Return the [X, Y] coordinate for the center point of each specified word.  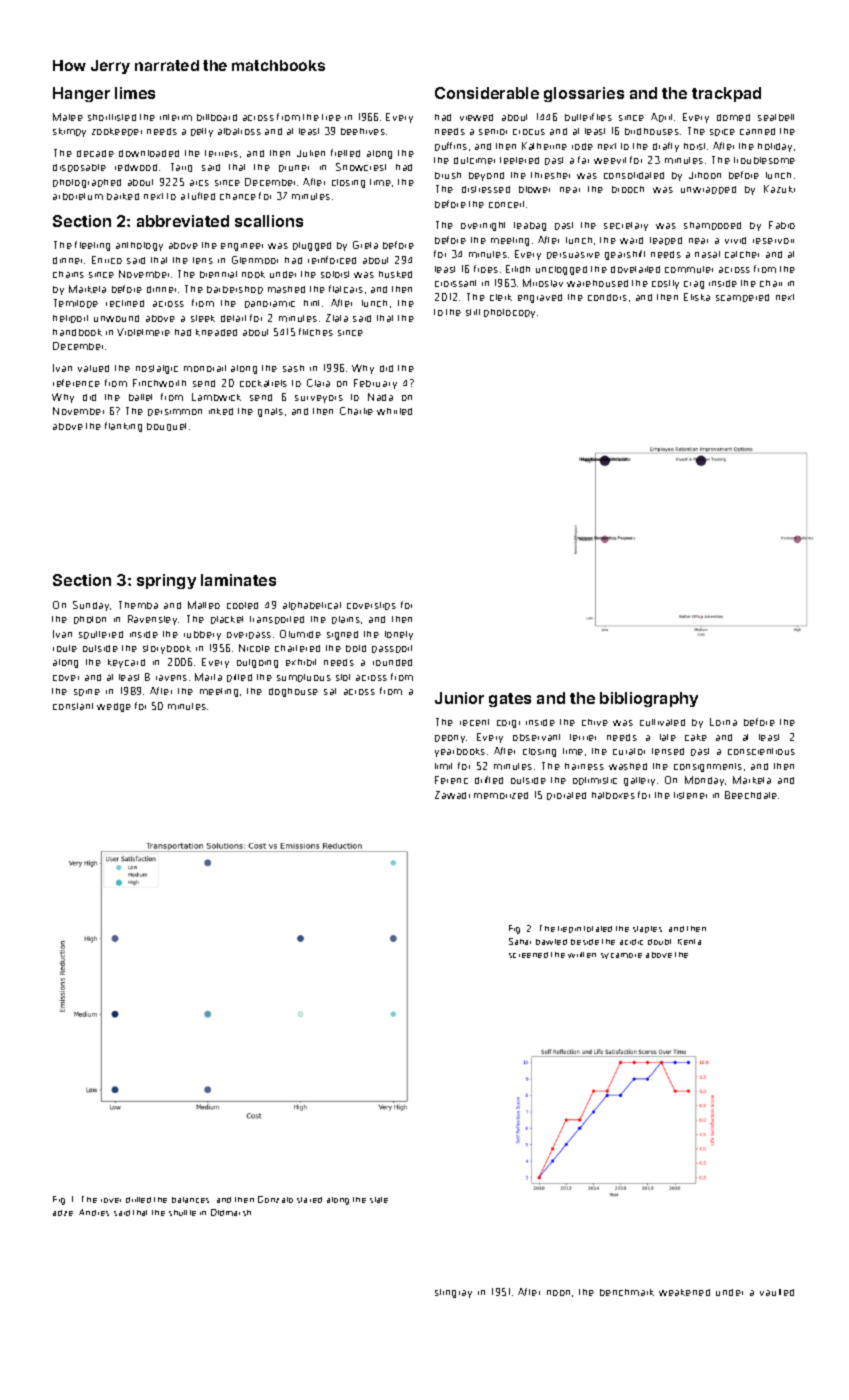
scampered [742, 298]
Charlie [356, 411]
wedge [114, 707]
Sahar [520, 941]
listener [690, 795]
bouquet [166, 427]
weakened [684, 1292]
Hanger [81, 94]
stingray [453, 1293]
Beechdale [751, 795]
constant [73, 706]
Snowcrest [361, 167]
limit [443, 766]
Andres [94, 1212]
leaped [666, 241]
